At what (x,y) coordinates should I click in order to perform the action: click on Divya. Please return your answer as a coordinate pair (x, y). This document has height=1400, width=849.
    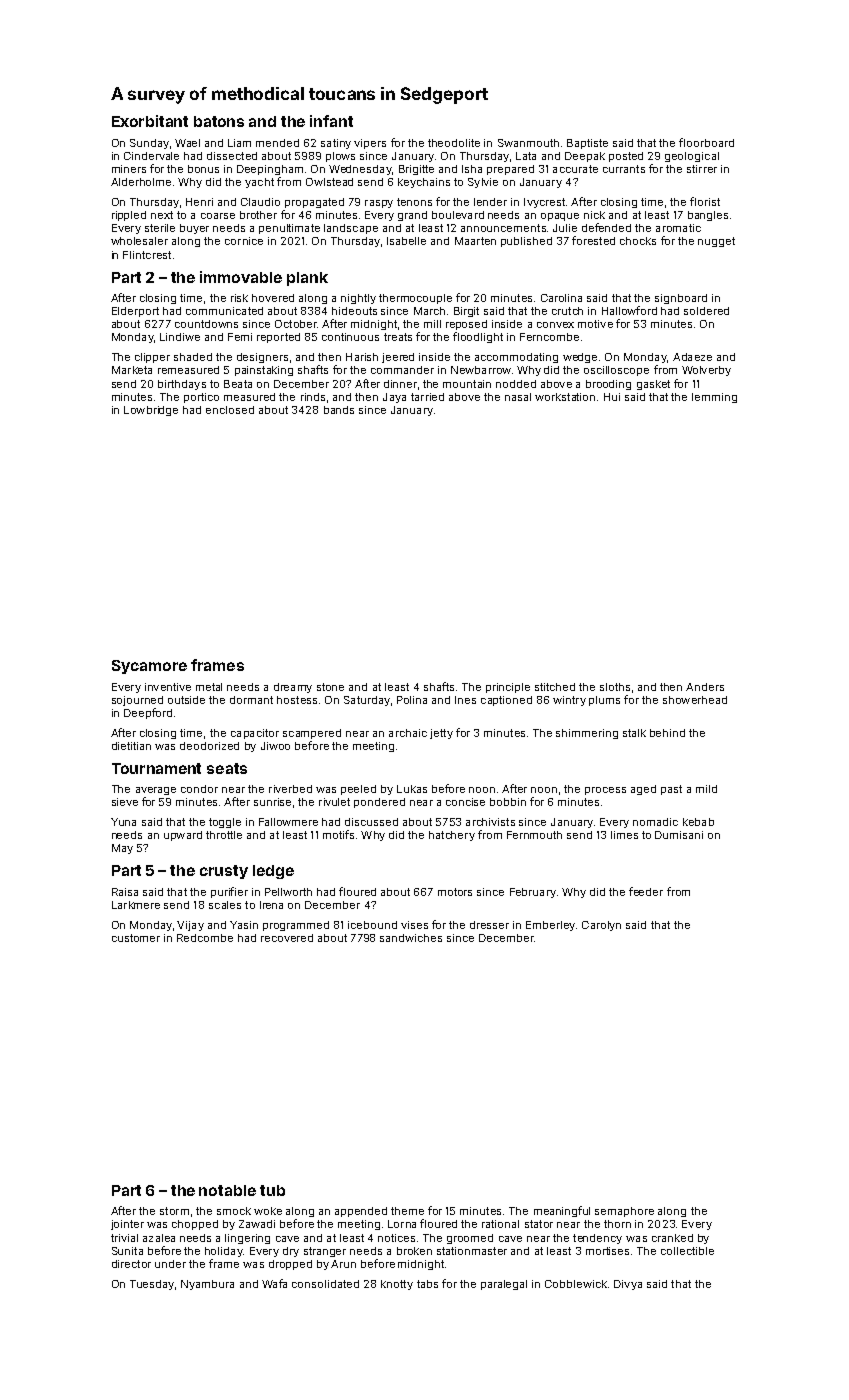
    Looking at the image, I should click on (628, 1285).
